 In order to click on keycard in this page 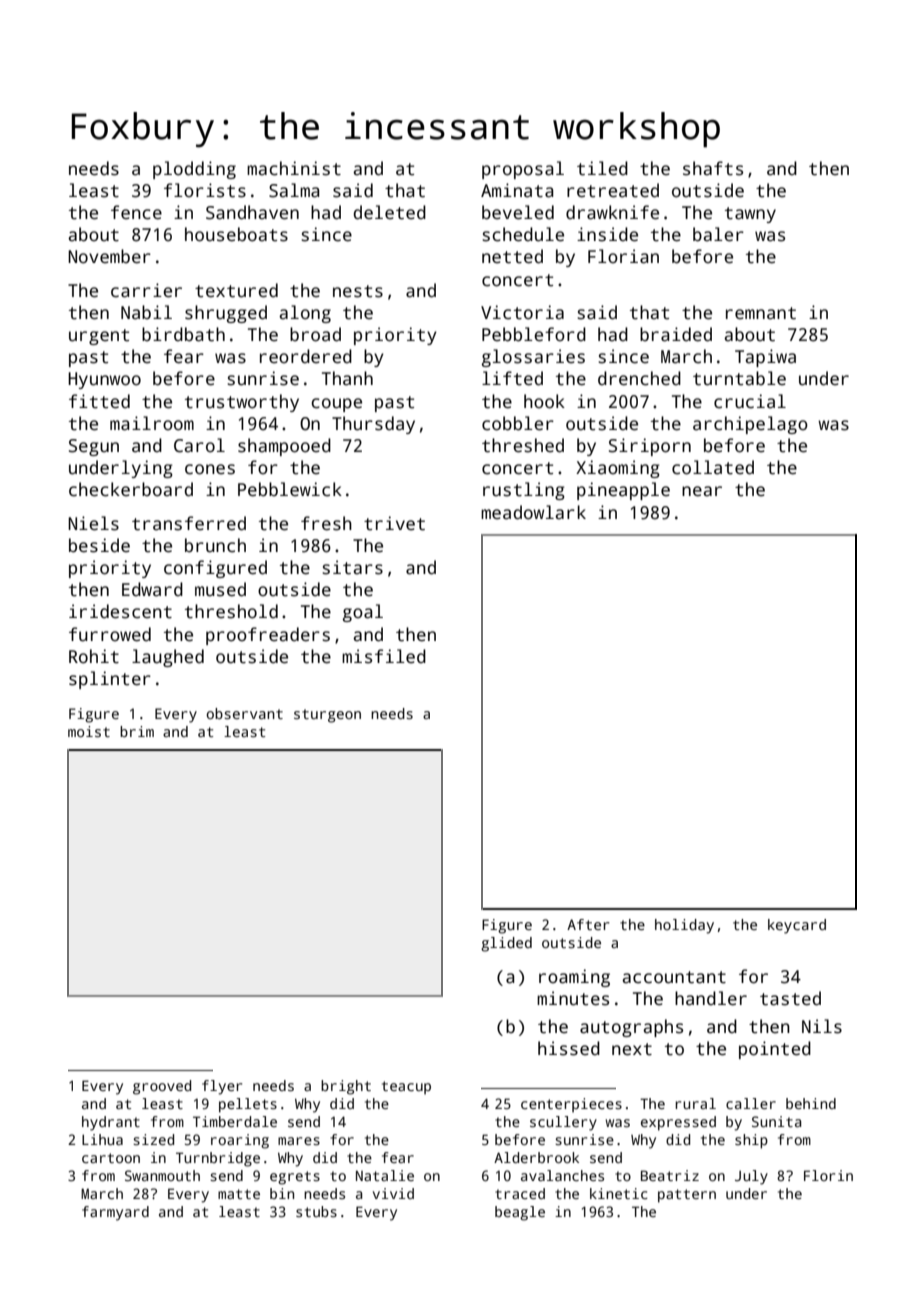, I will do `click(797, 926)`.
